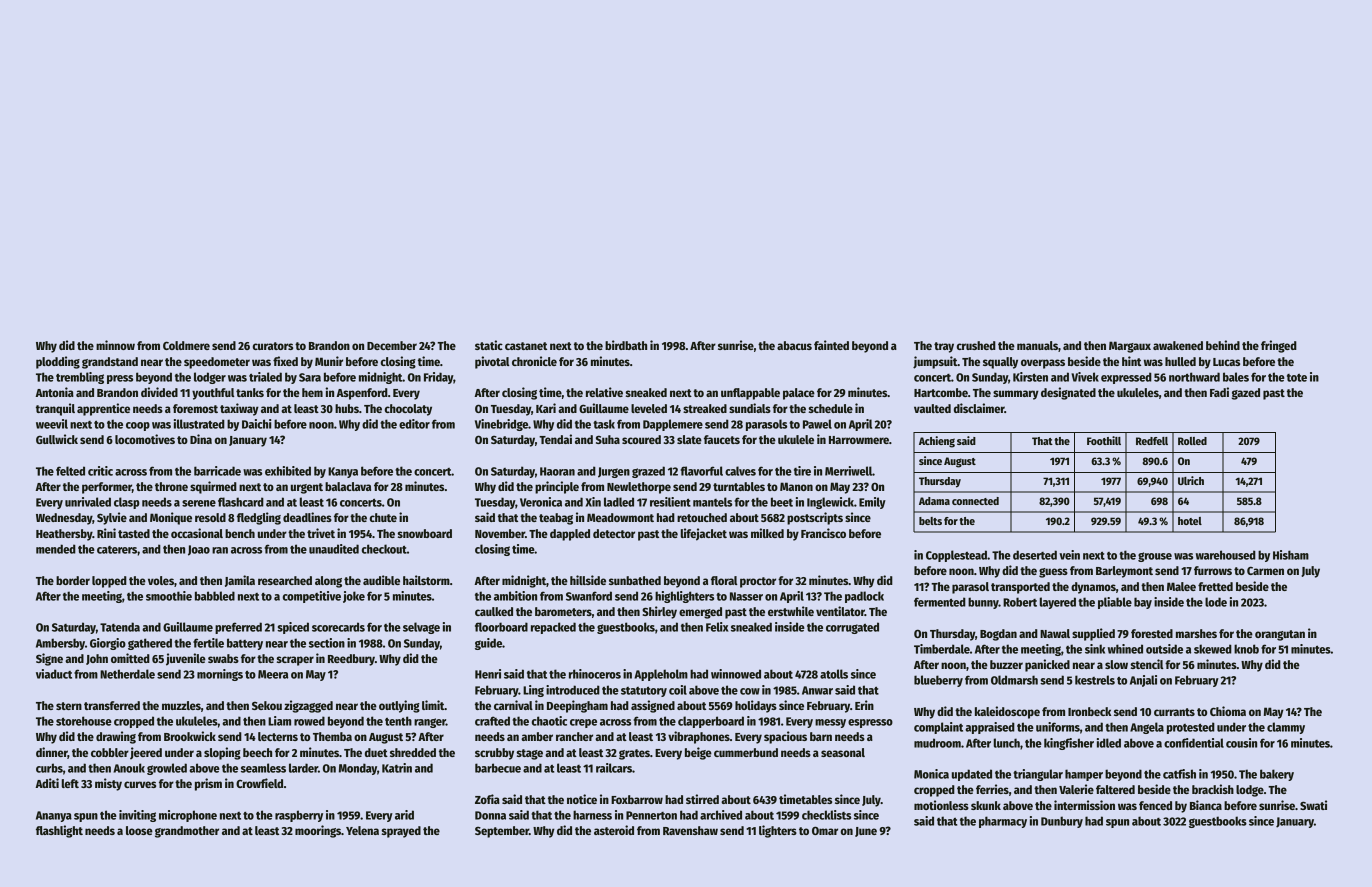 Image resolution: width=1372 pixels, height=887 pixels. Describe the element at coordinates (424, 533) in the screenshot. I see `snowboard` at that location.
